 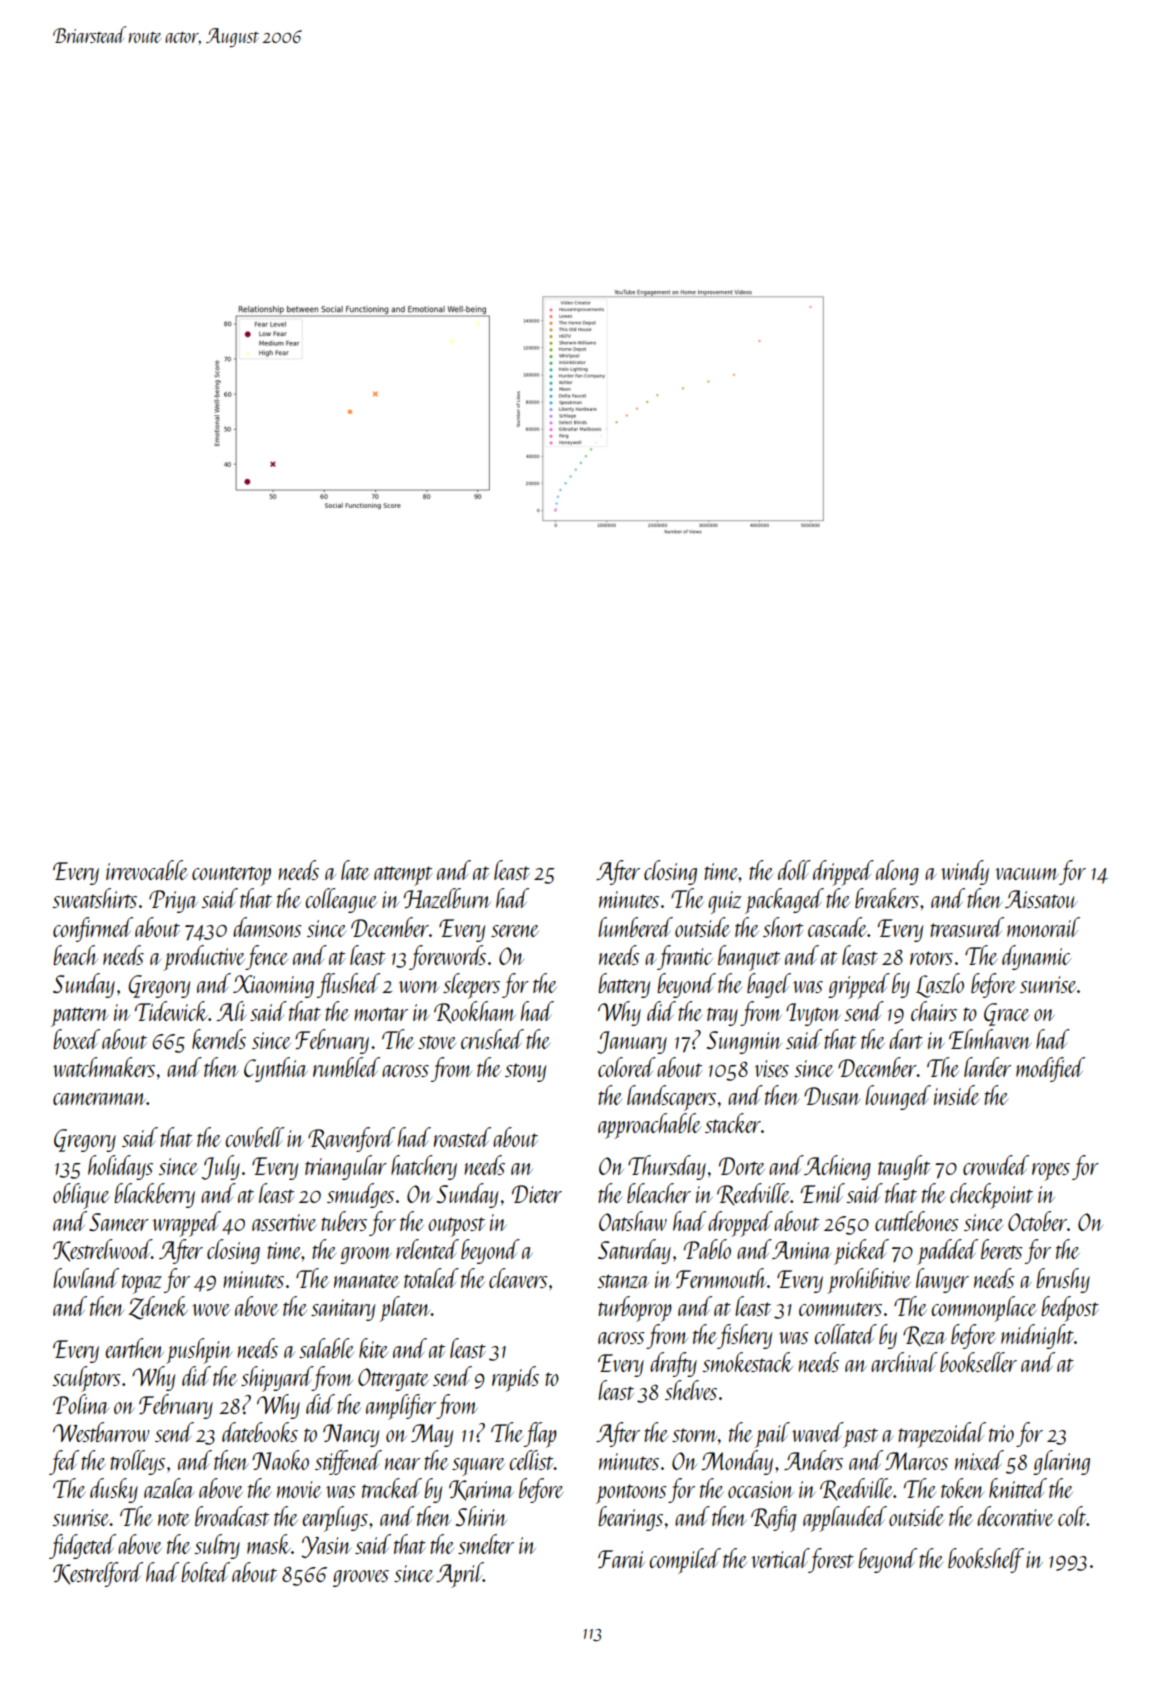 What do you see at coordinates (267, 927) in the image?
I see `damsons` at bounding box center [267, 927].
